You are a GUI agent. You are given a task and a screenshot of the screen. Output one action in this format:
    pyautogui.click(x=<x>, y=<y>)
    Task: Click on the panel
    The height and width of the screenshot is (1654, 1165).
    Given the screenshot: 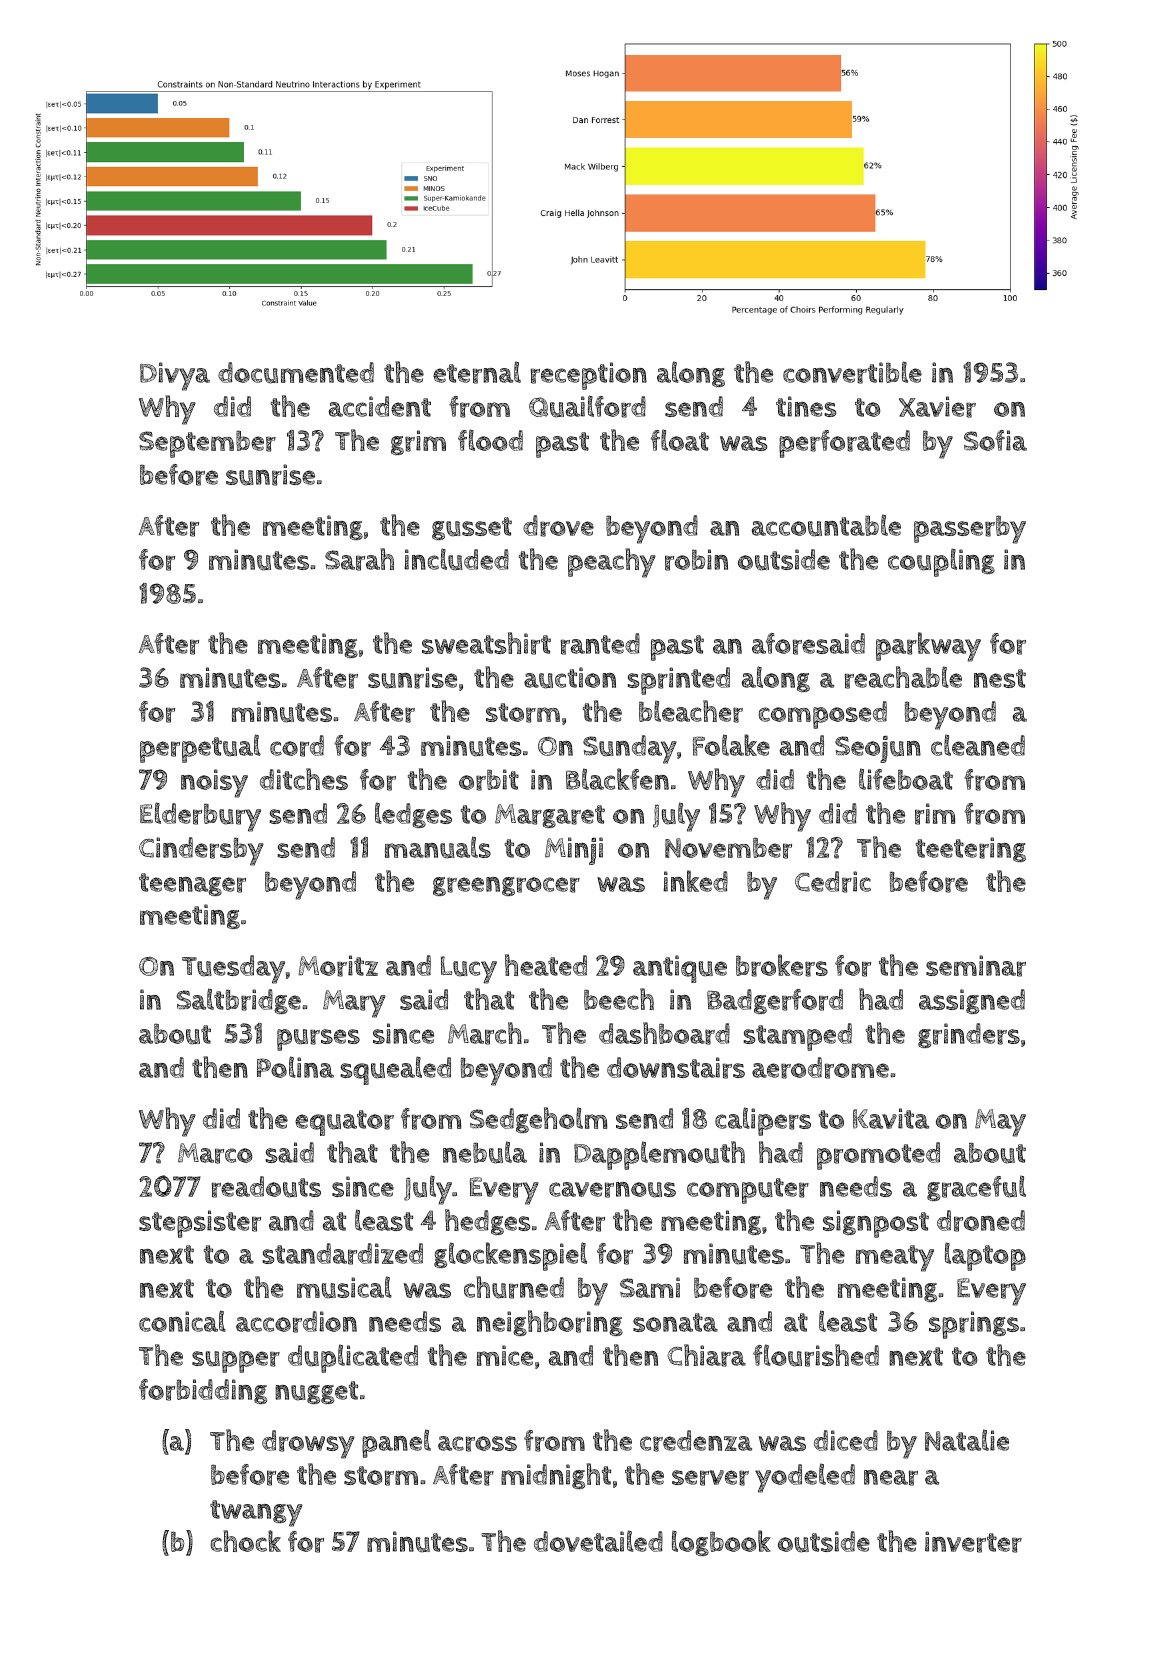 What is the action you would take?
    pyautogui.click(x=396, y=1443)
